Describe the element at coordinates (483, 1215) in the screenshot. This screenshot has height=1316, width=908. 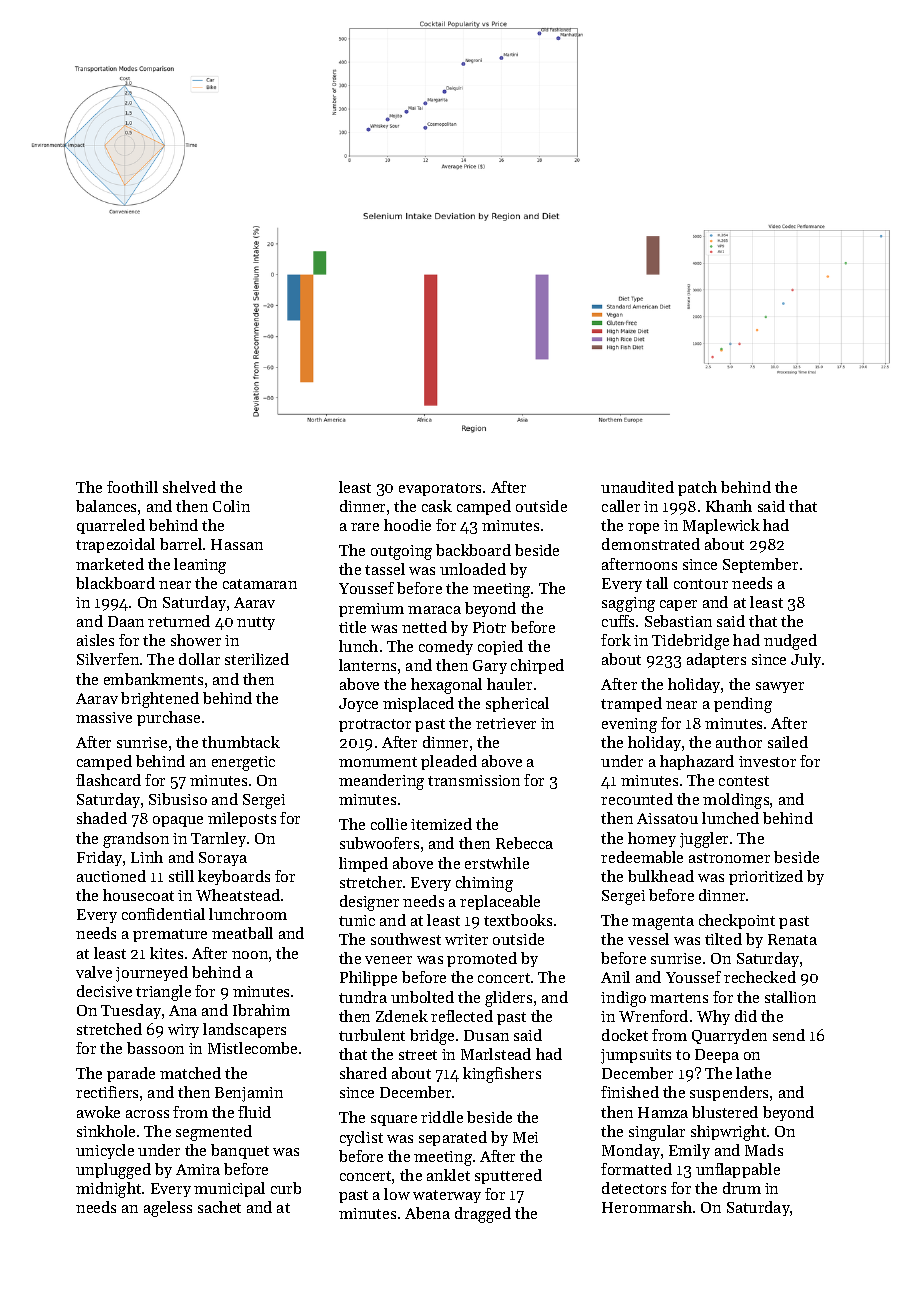
I see `dragged` at that location.
